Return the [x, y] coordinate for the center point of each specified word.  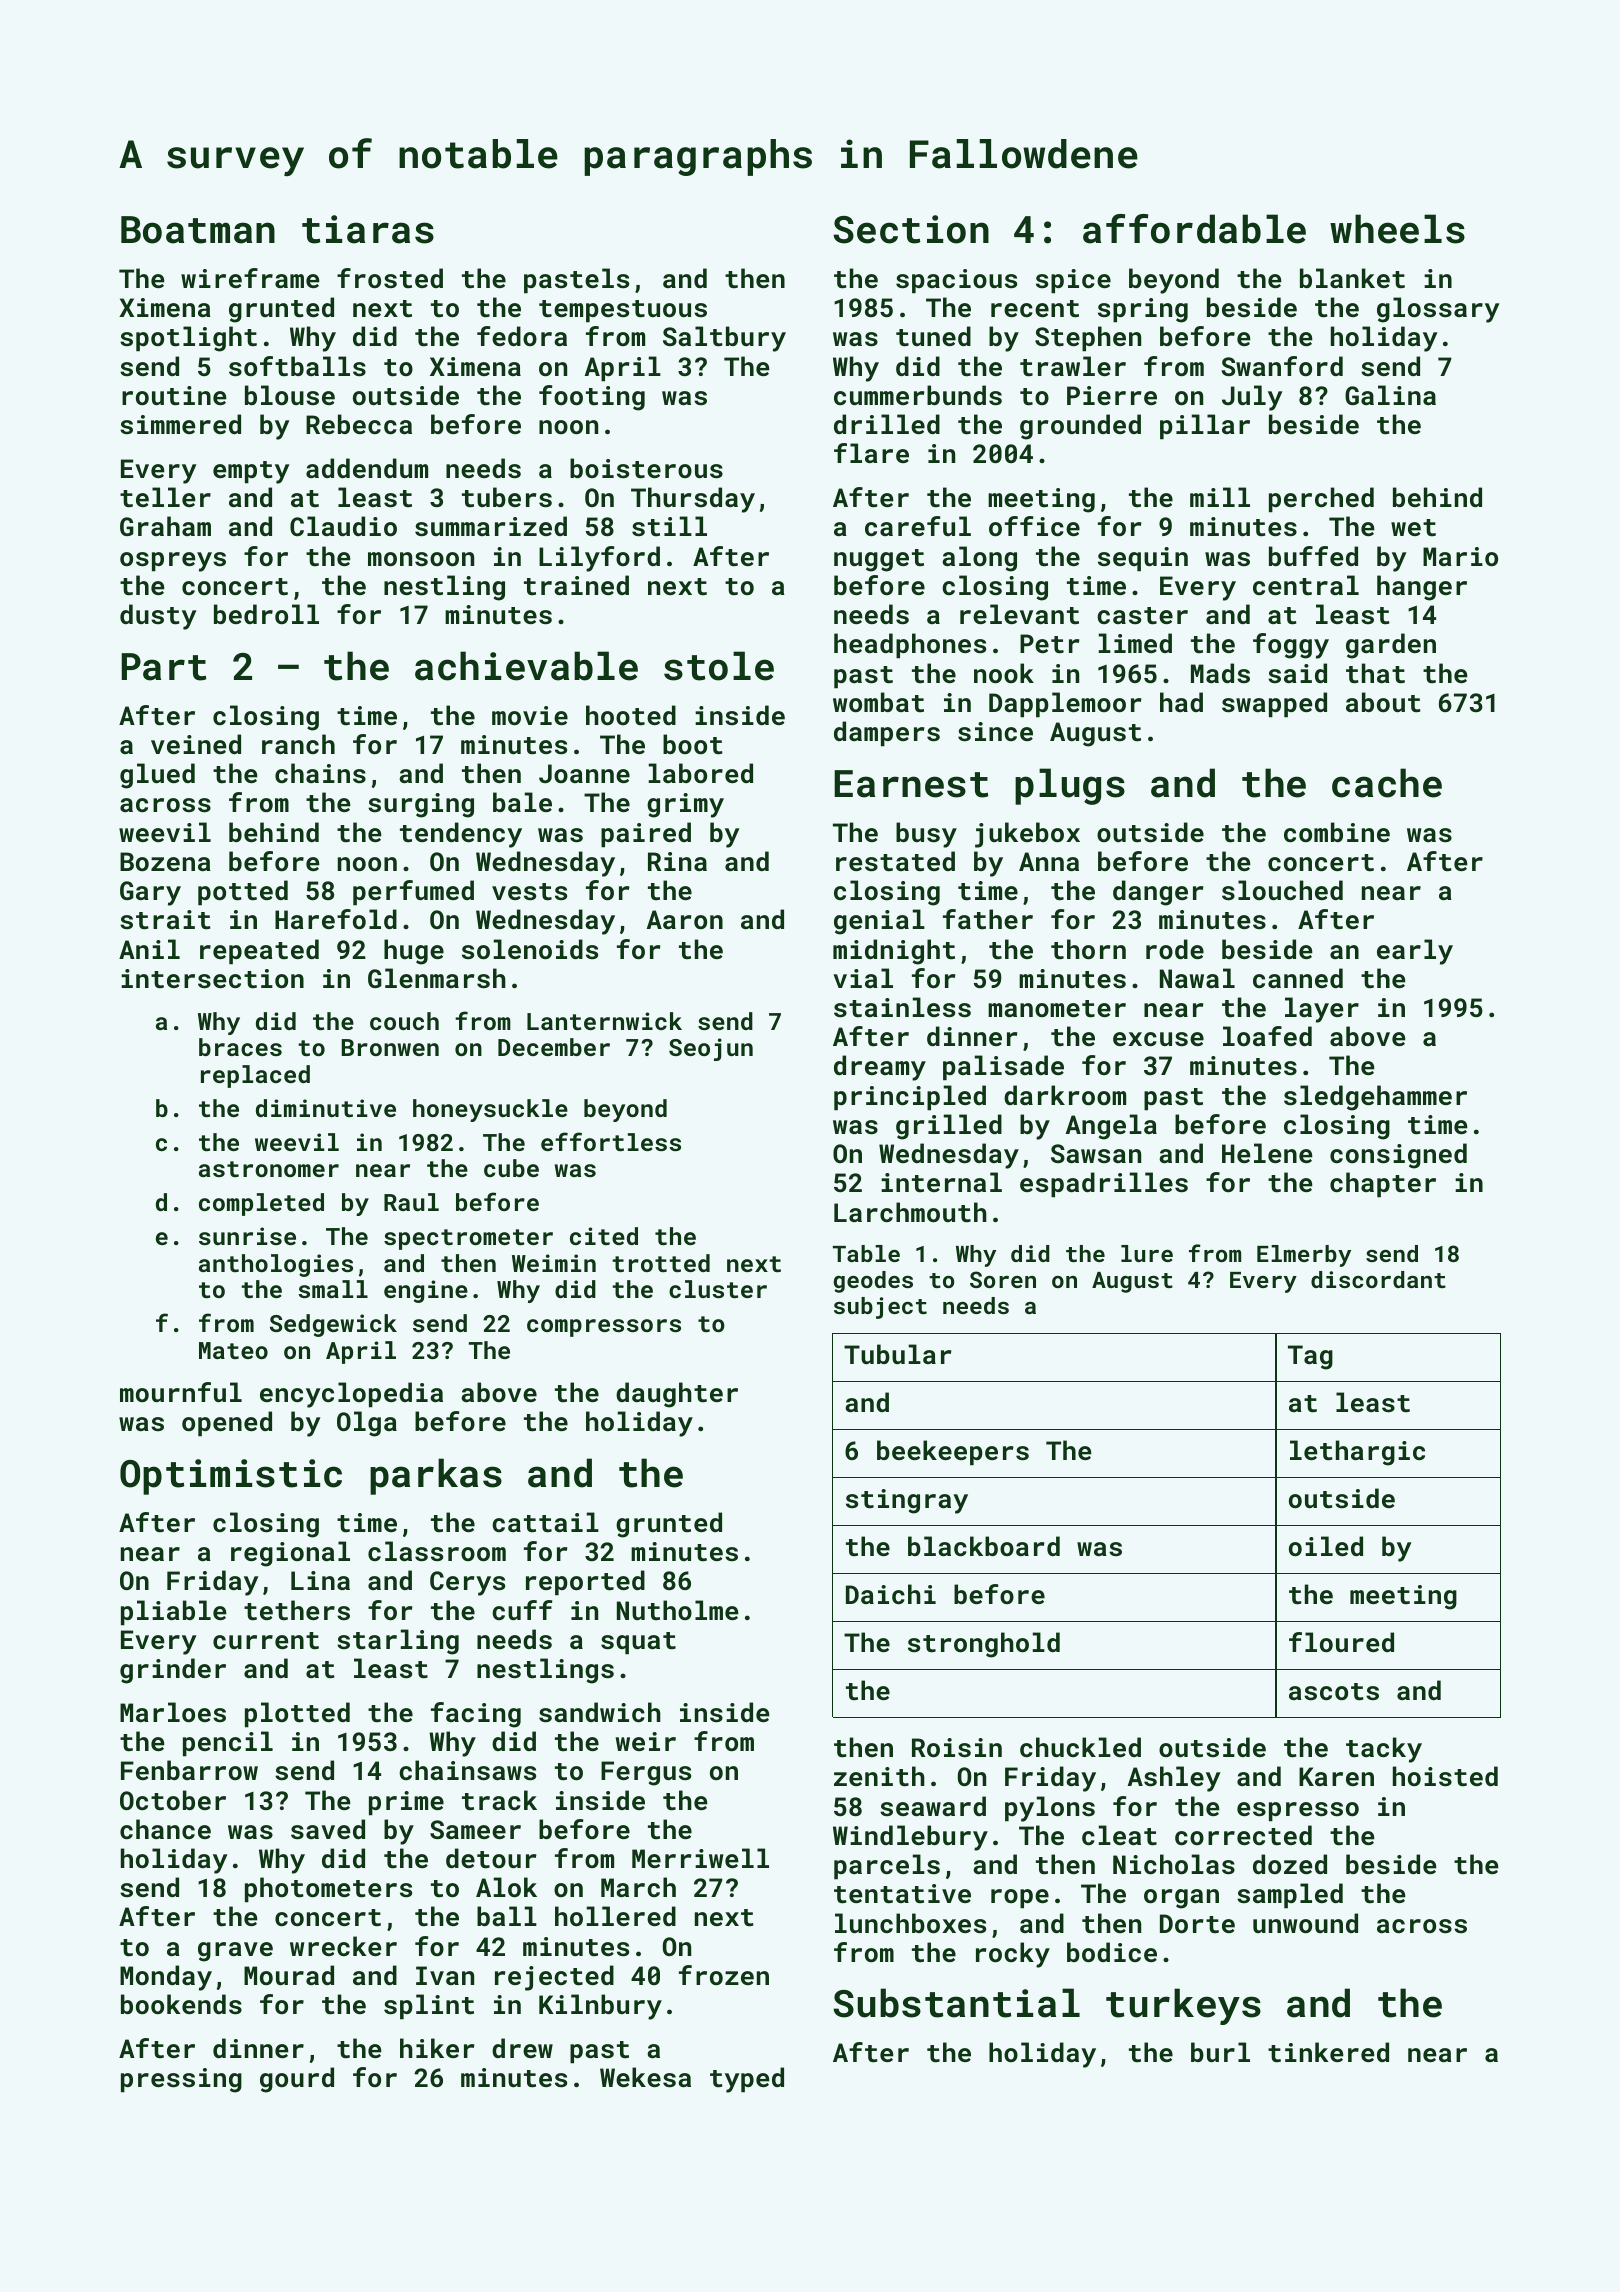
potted [243, 893]
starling [398, 1642]
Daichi [891, 1594]
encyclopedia [351, 1395]
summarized [491, 526]
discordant [1378, 1279]
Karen [1336, 1776]
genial [879, 922]
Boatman [198, 230]
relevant [1019, 614]
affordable [1194, 229]
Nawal [1197, 978]
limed [1135, 643]
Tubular [897, 1354]
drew [522, 2048]
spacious [956, 281]
